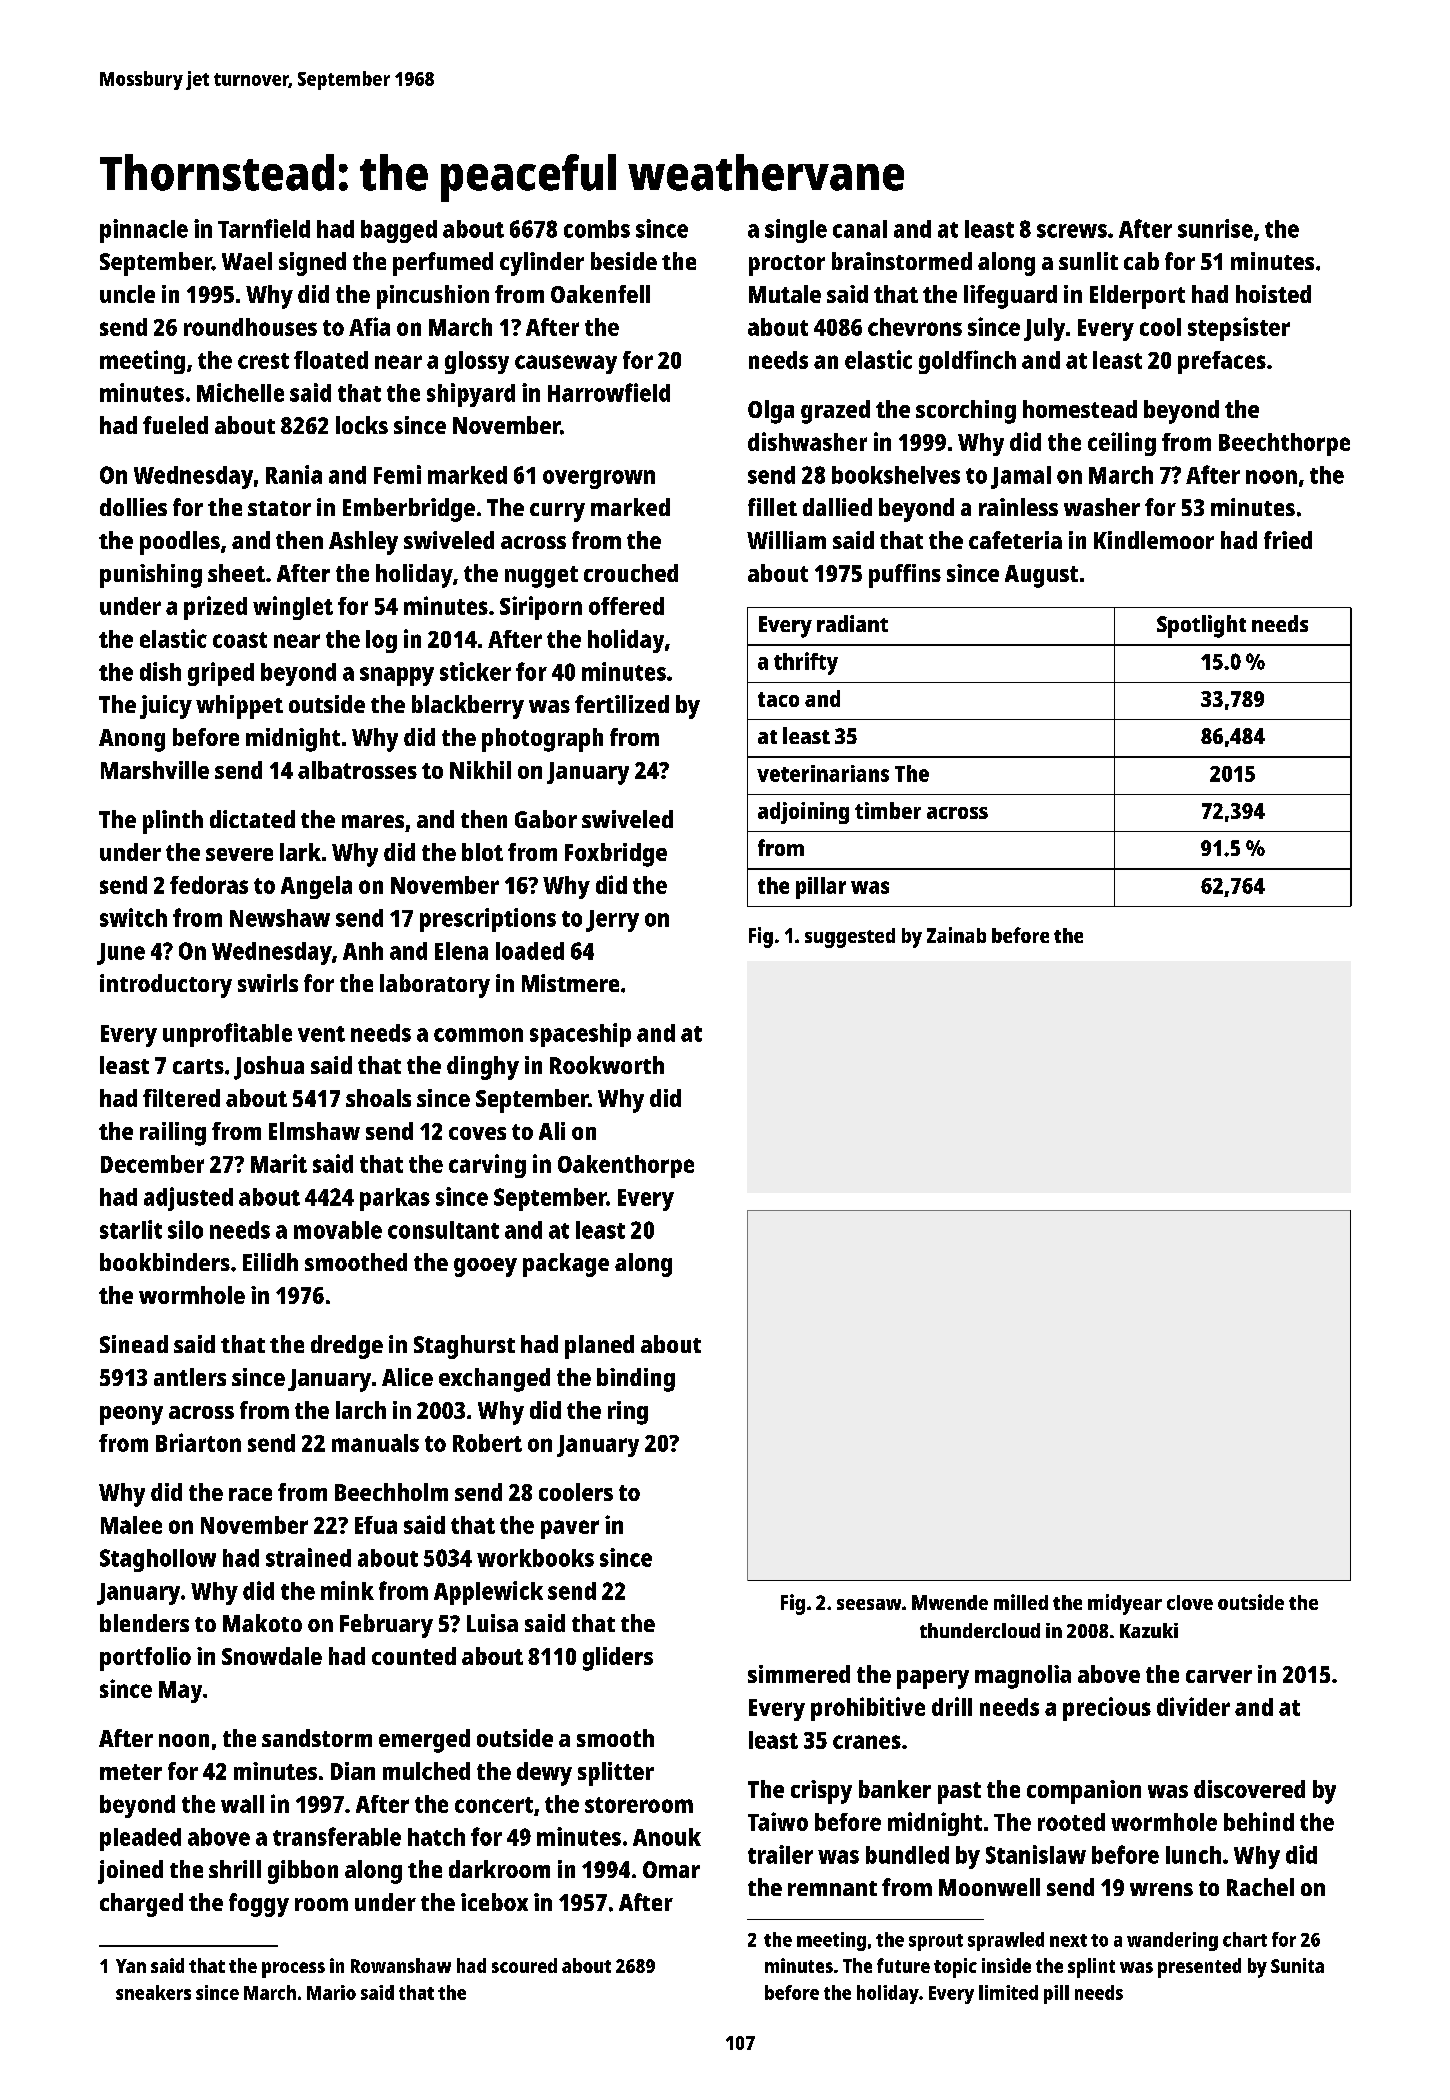 This image has height=2100, width=1450. Describe the element at coordinates (636, 1380) in the image. I see `binding` at that location.
